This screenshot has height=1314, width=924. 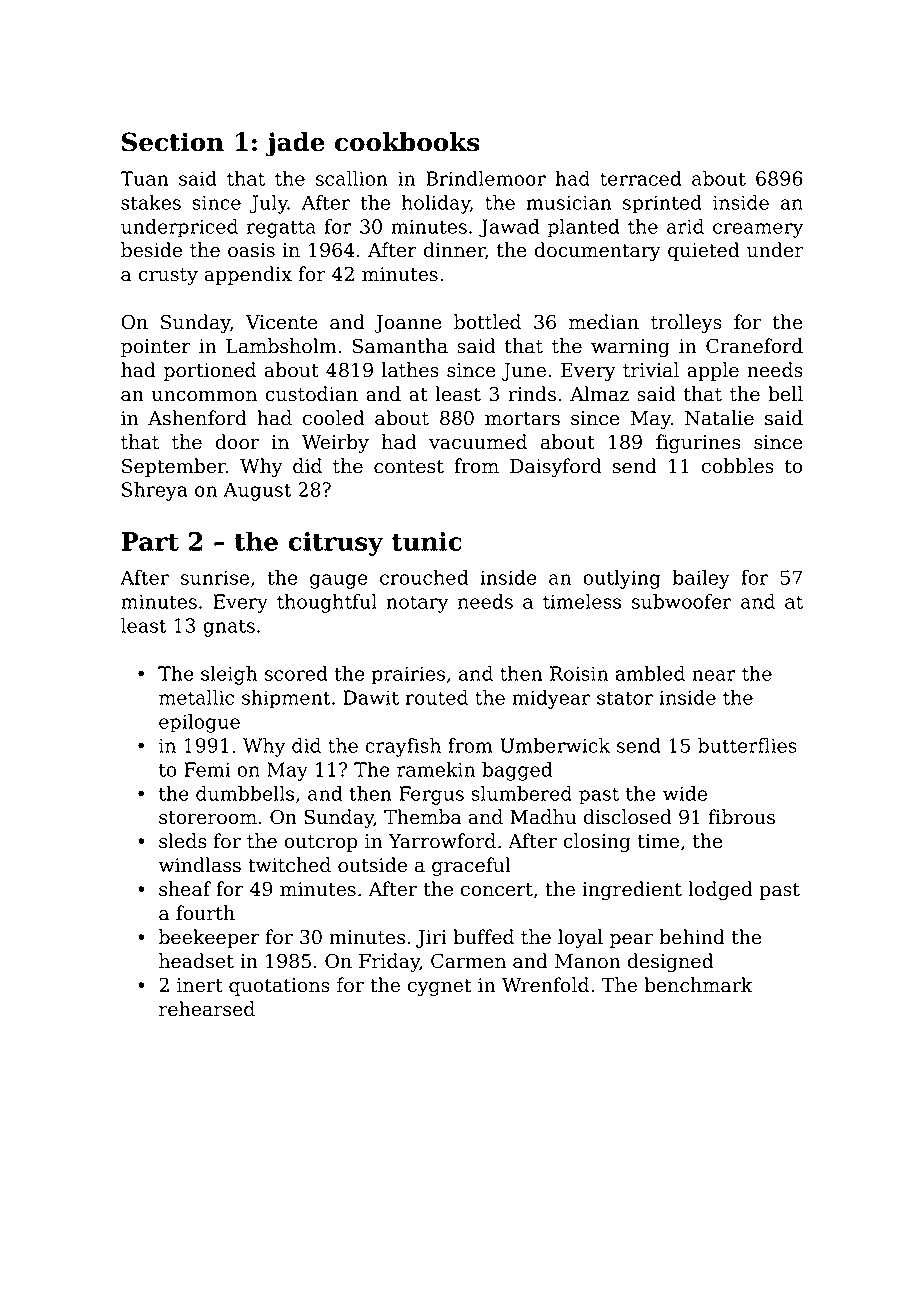 I want to click on tunic, so click(x=426, y=541).
